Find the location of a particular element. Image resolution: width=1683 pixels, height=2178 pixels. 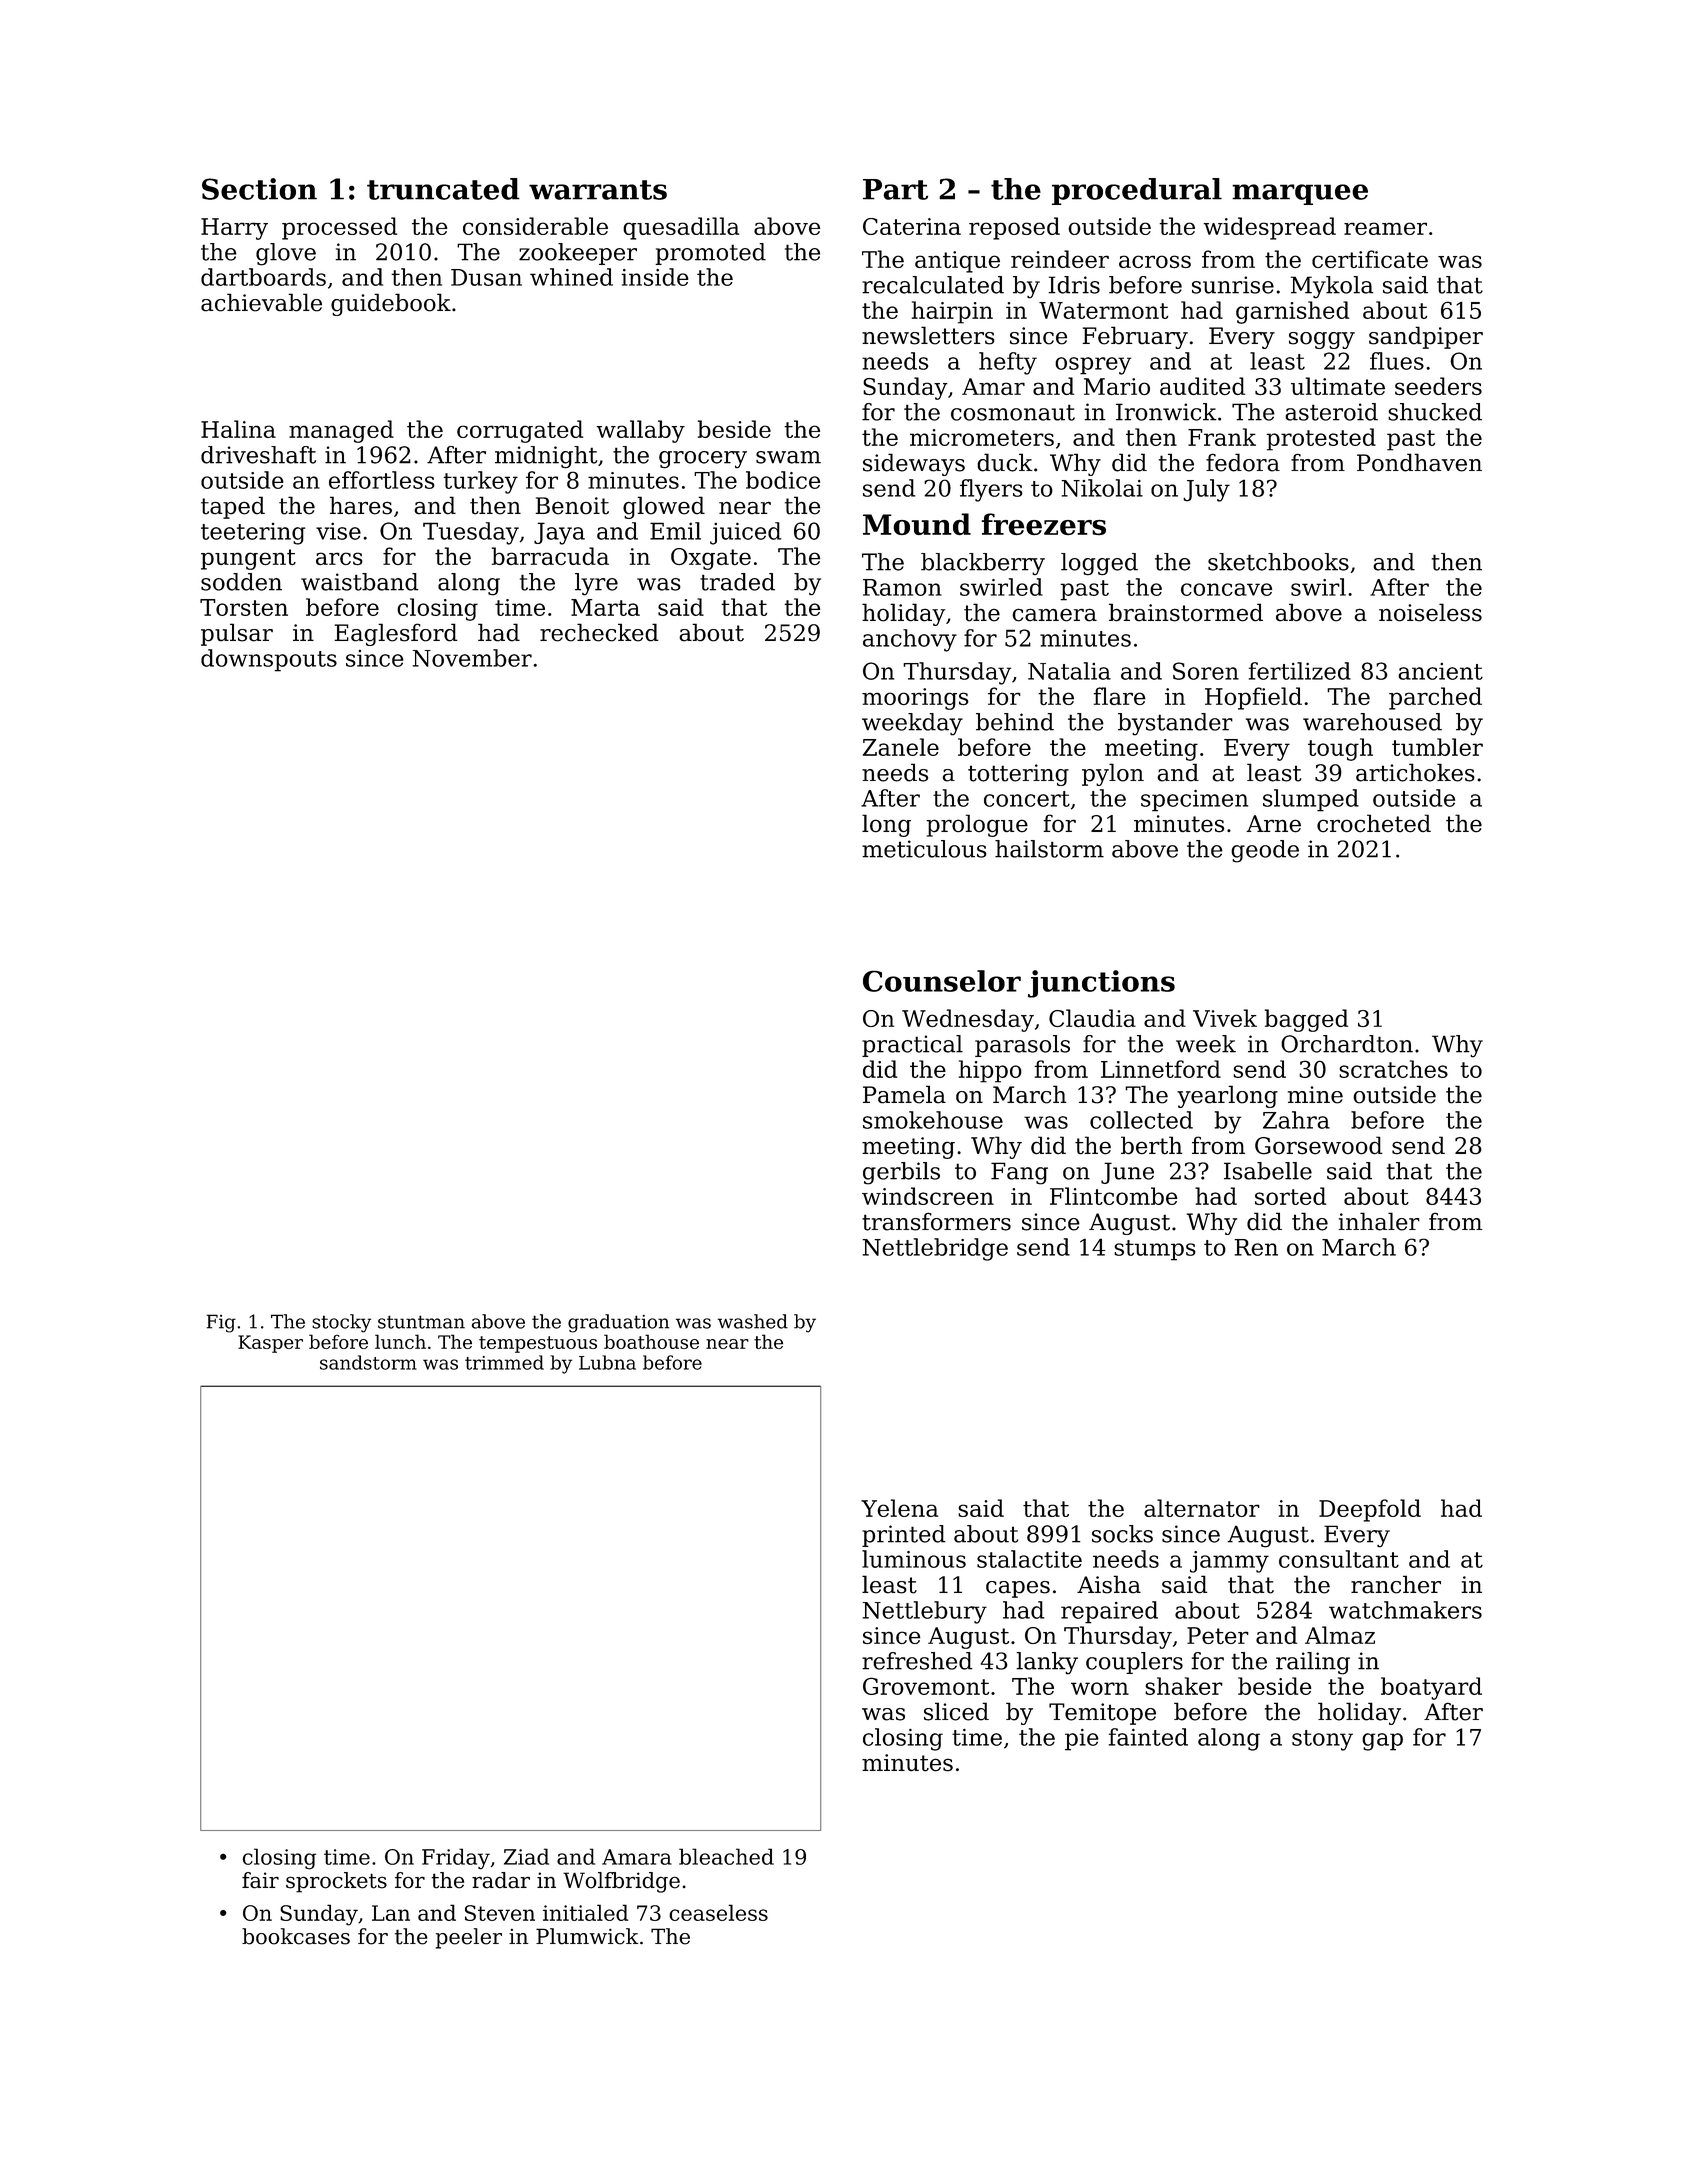

considerable is located at coordinates (535, 226).
